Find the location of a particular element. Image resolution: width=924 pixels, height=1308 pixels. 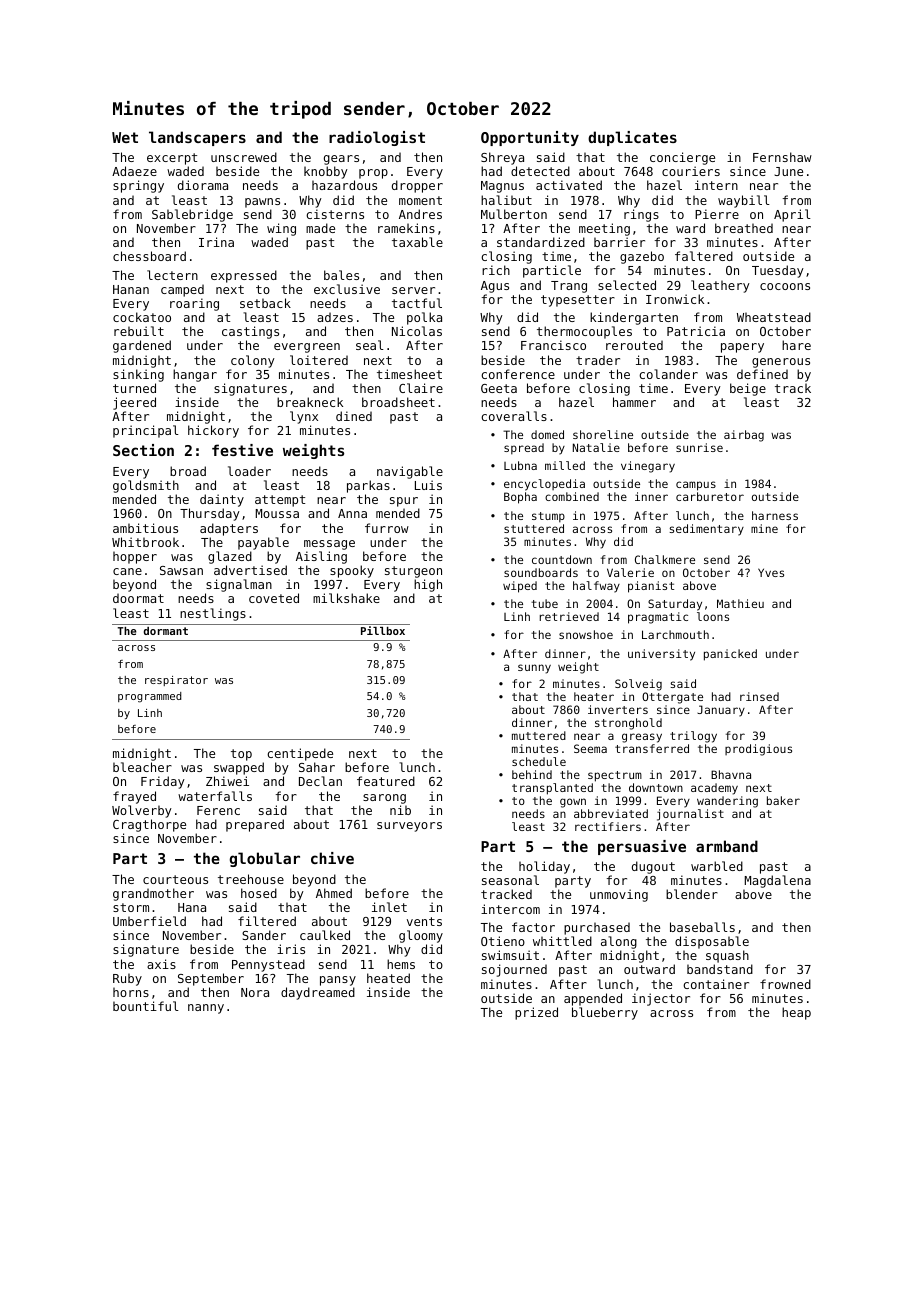

surveyors is located at coordinates (409, 827).
